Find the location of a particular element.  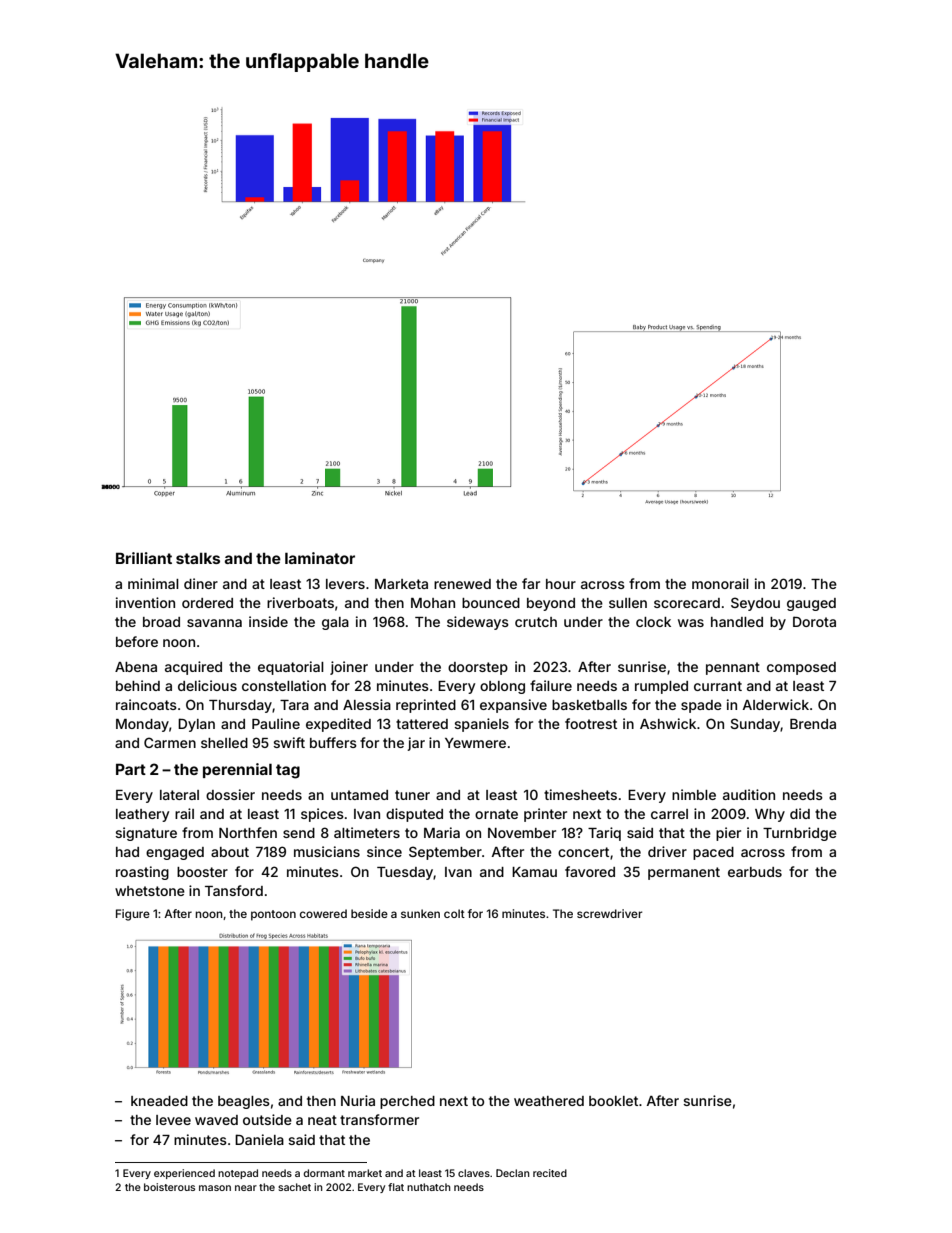

Seydou is located at coordinates (755, 604).
